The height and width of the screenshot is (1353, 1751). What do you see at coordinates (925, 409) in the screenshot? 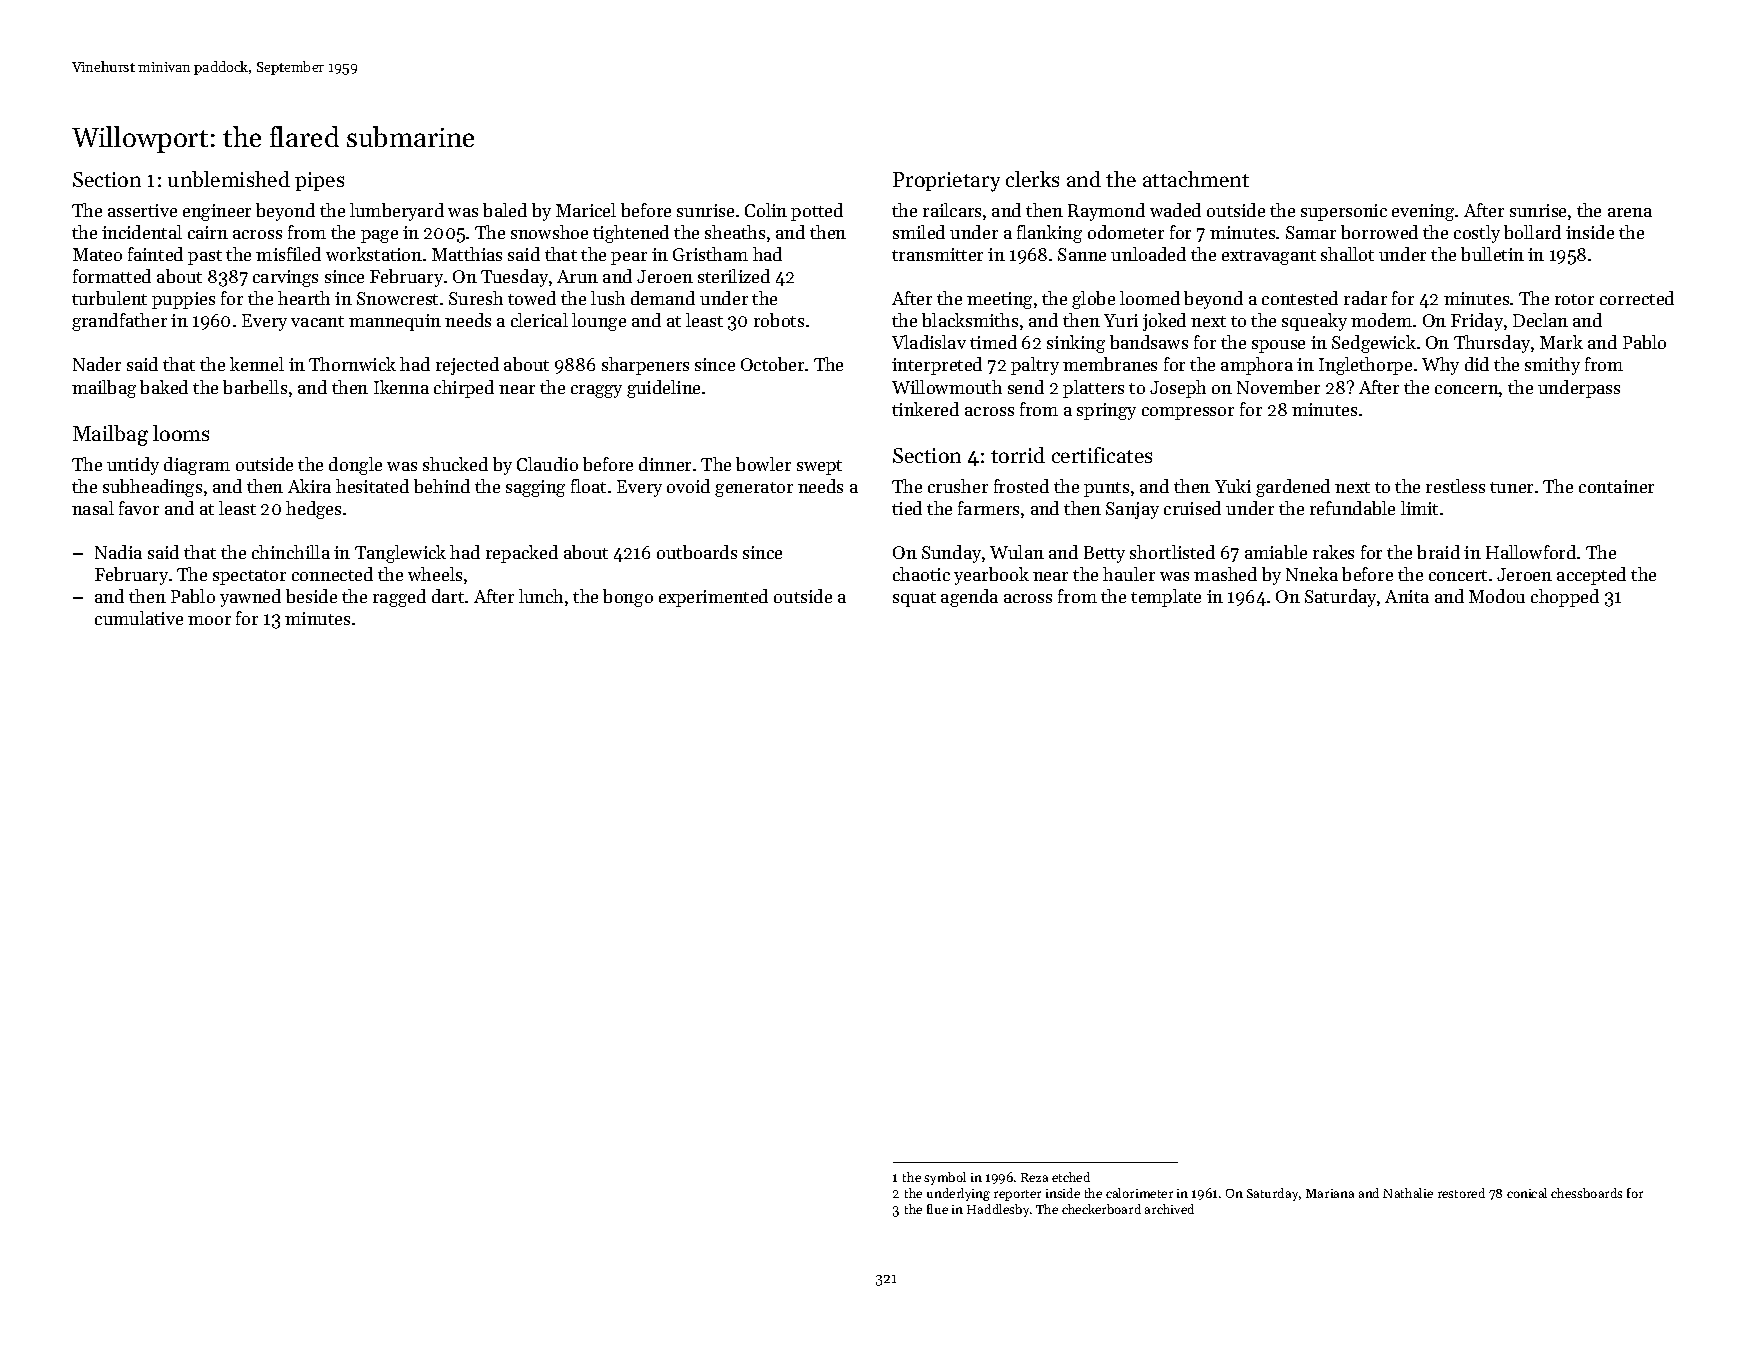
I see `tinkered` at bounding box center [925, 409].
